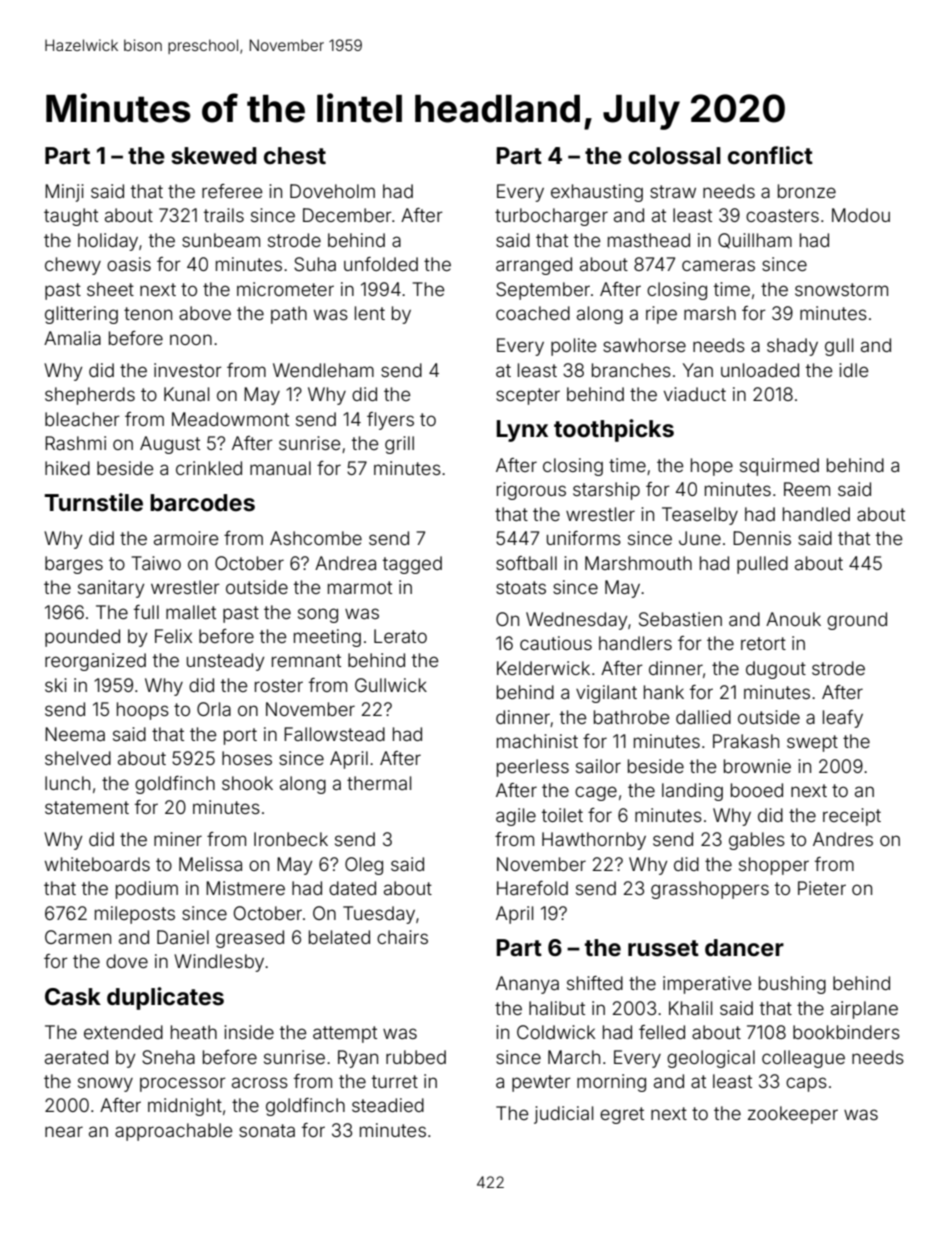  Describe the element at coordinates (76, 1057) in the screenshot. I see `aerated` at that location.
